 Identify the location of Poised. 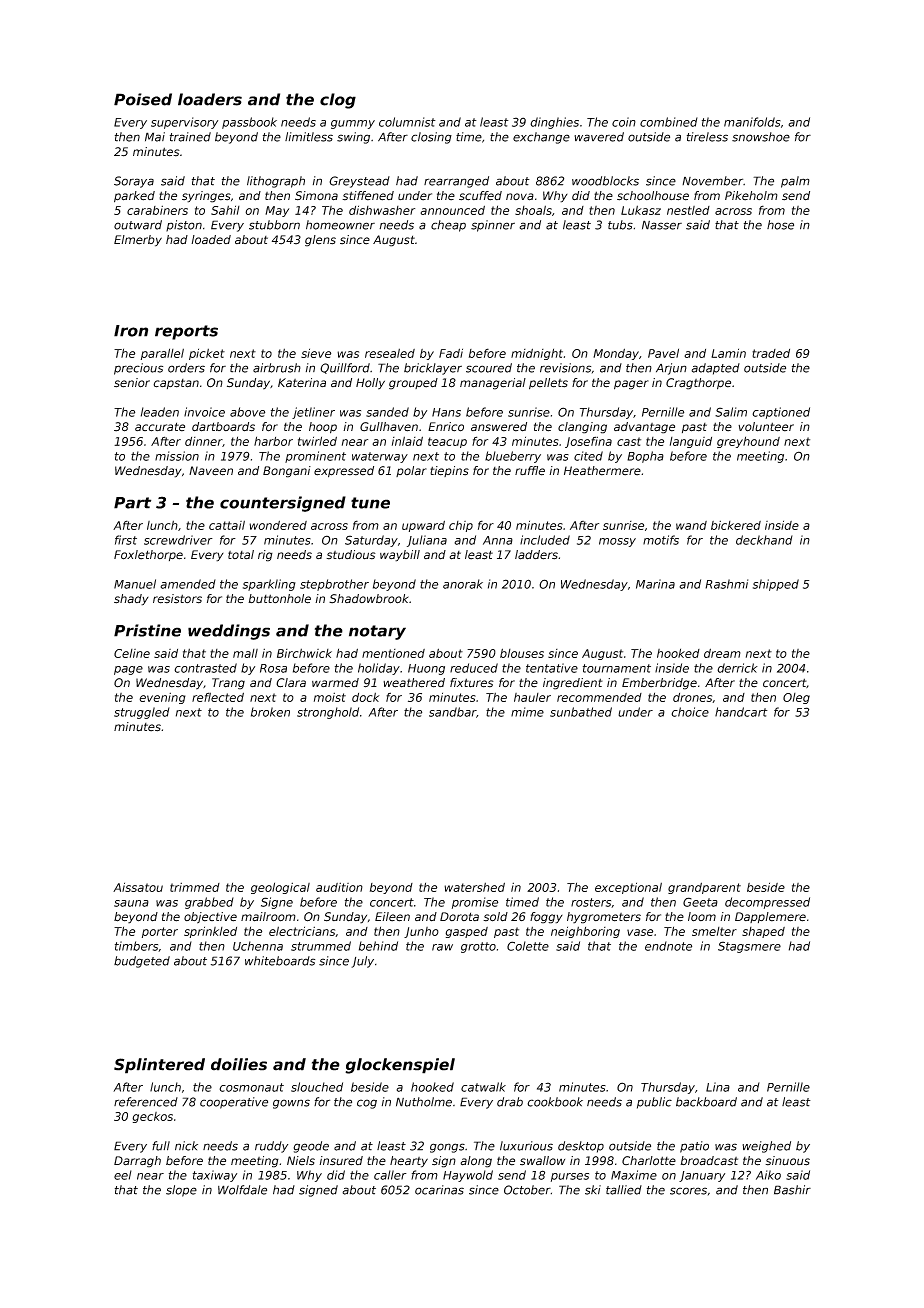
(143, 99).
